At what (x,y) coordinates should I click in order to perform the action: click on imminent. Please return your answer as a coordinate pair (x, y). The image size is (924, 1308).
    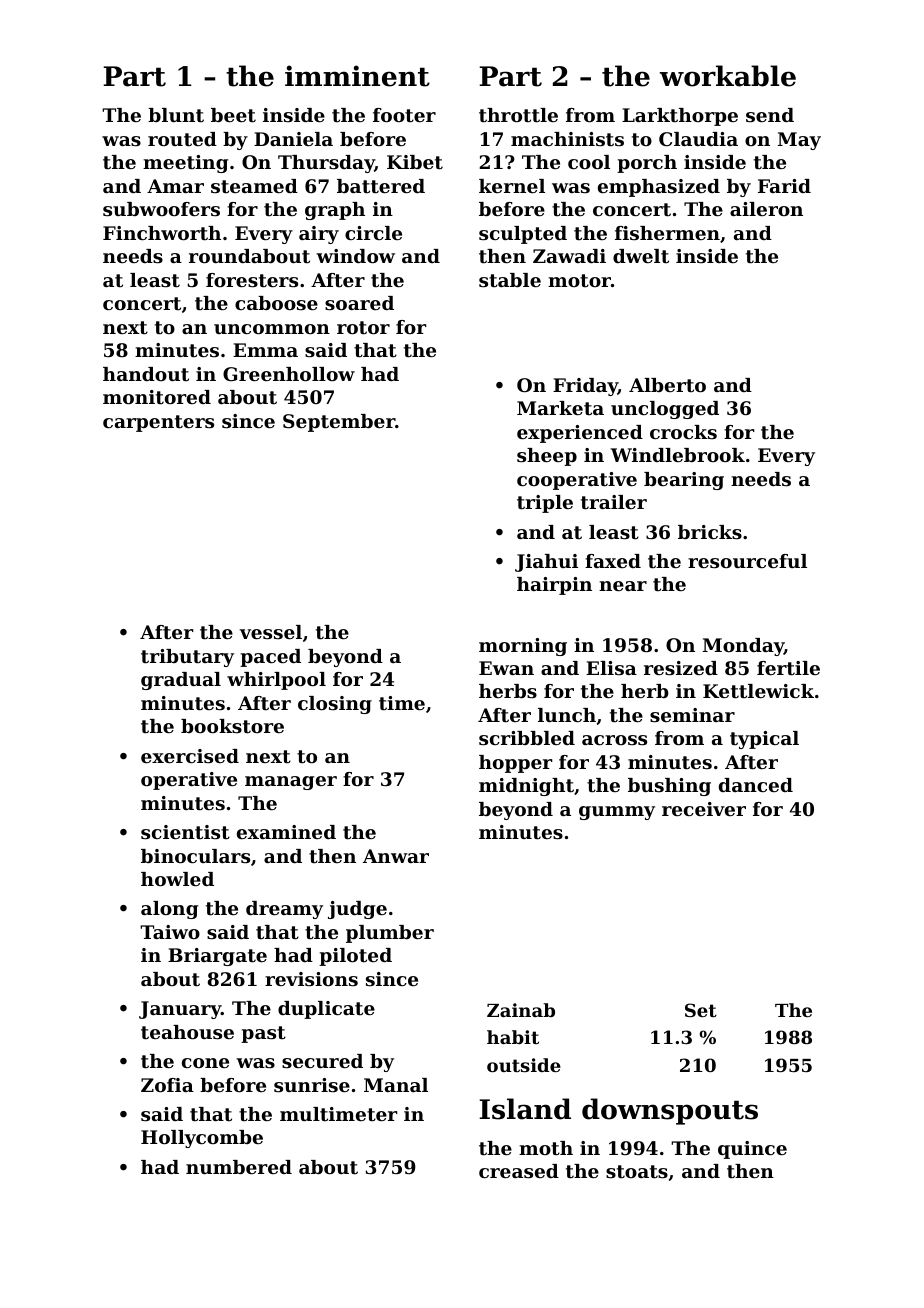
    Looking at the image, I should click on (357, 76).
